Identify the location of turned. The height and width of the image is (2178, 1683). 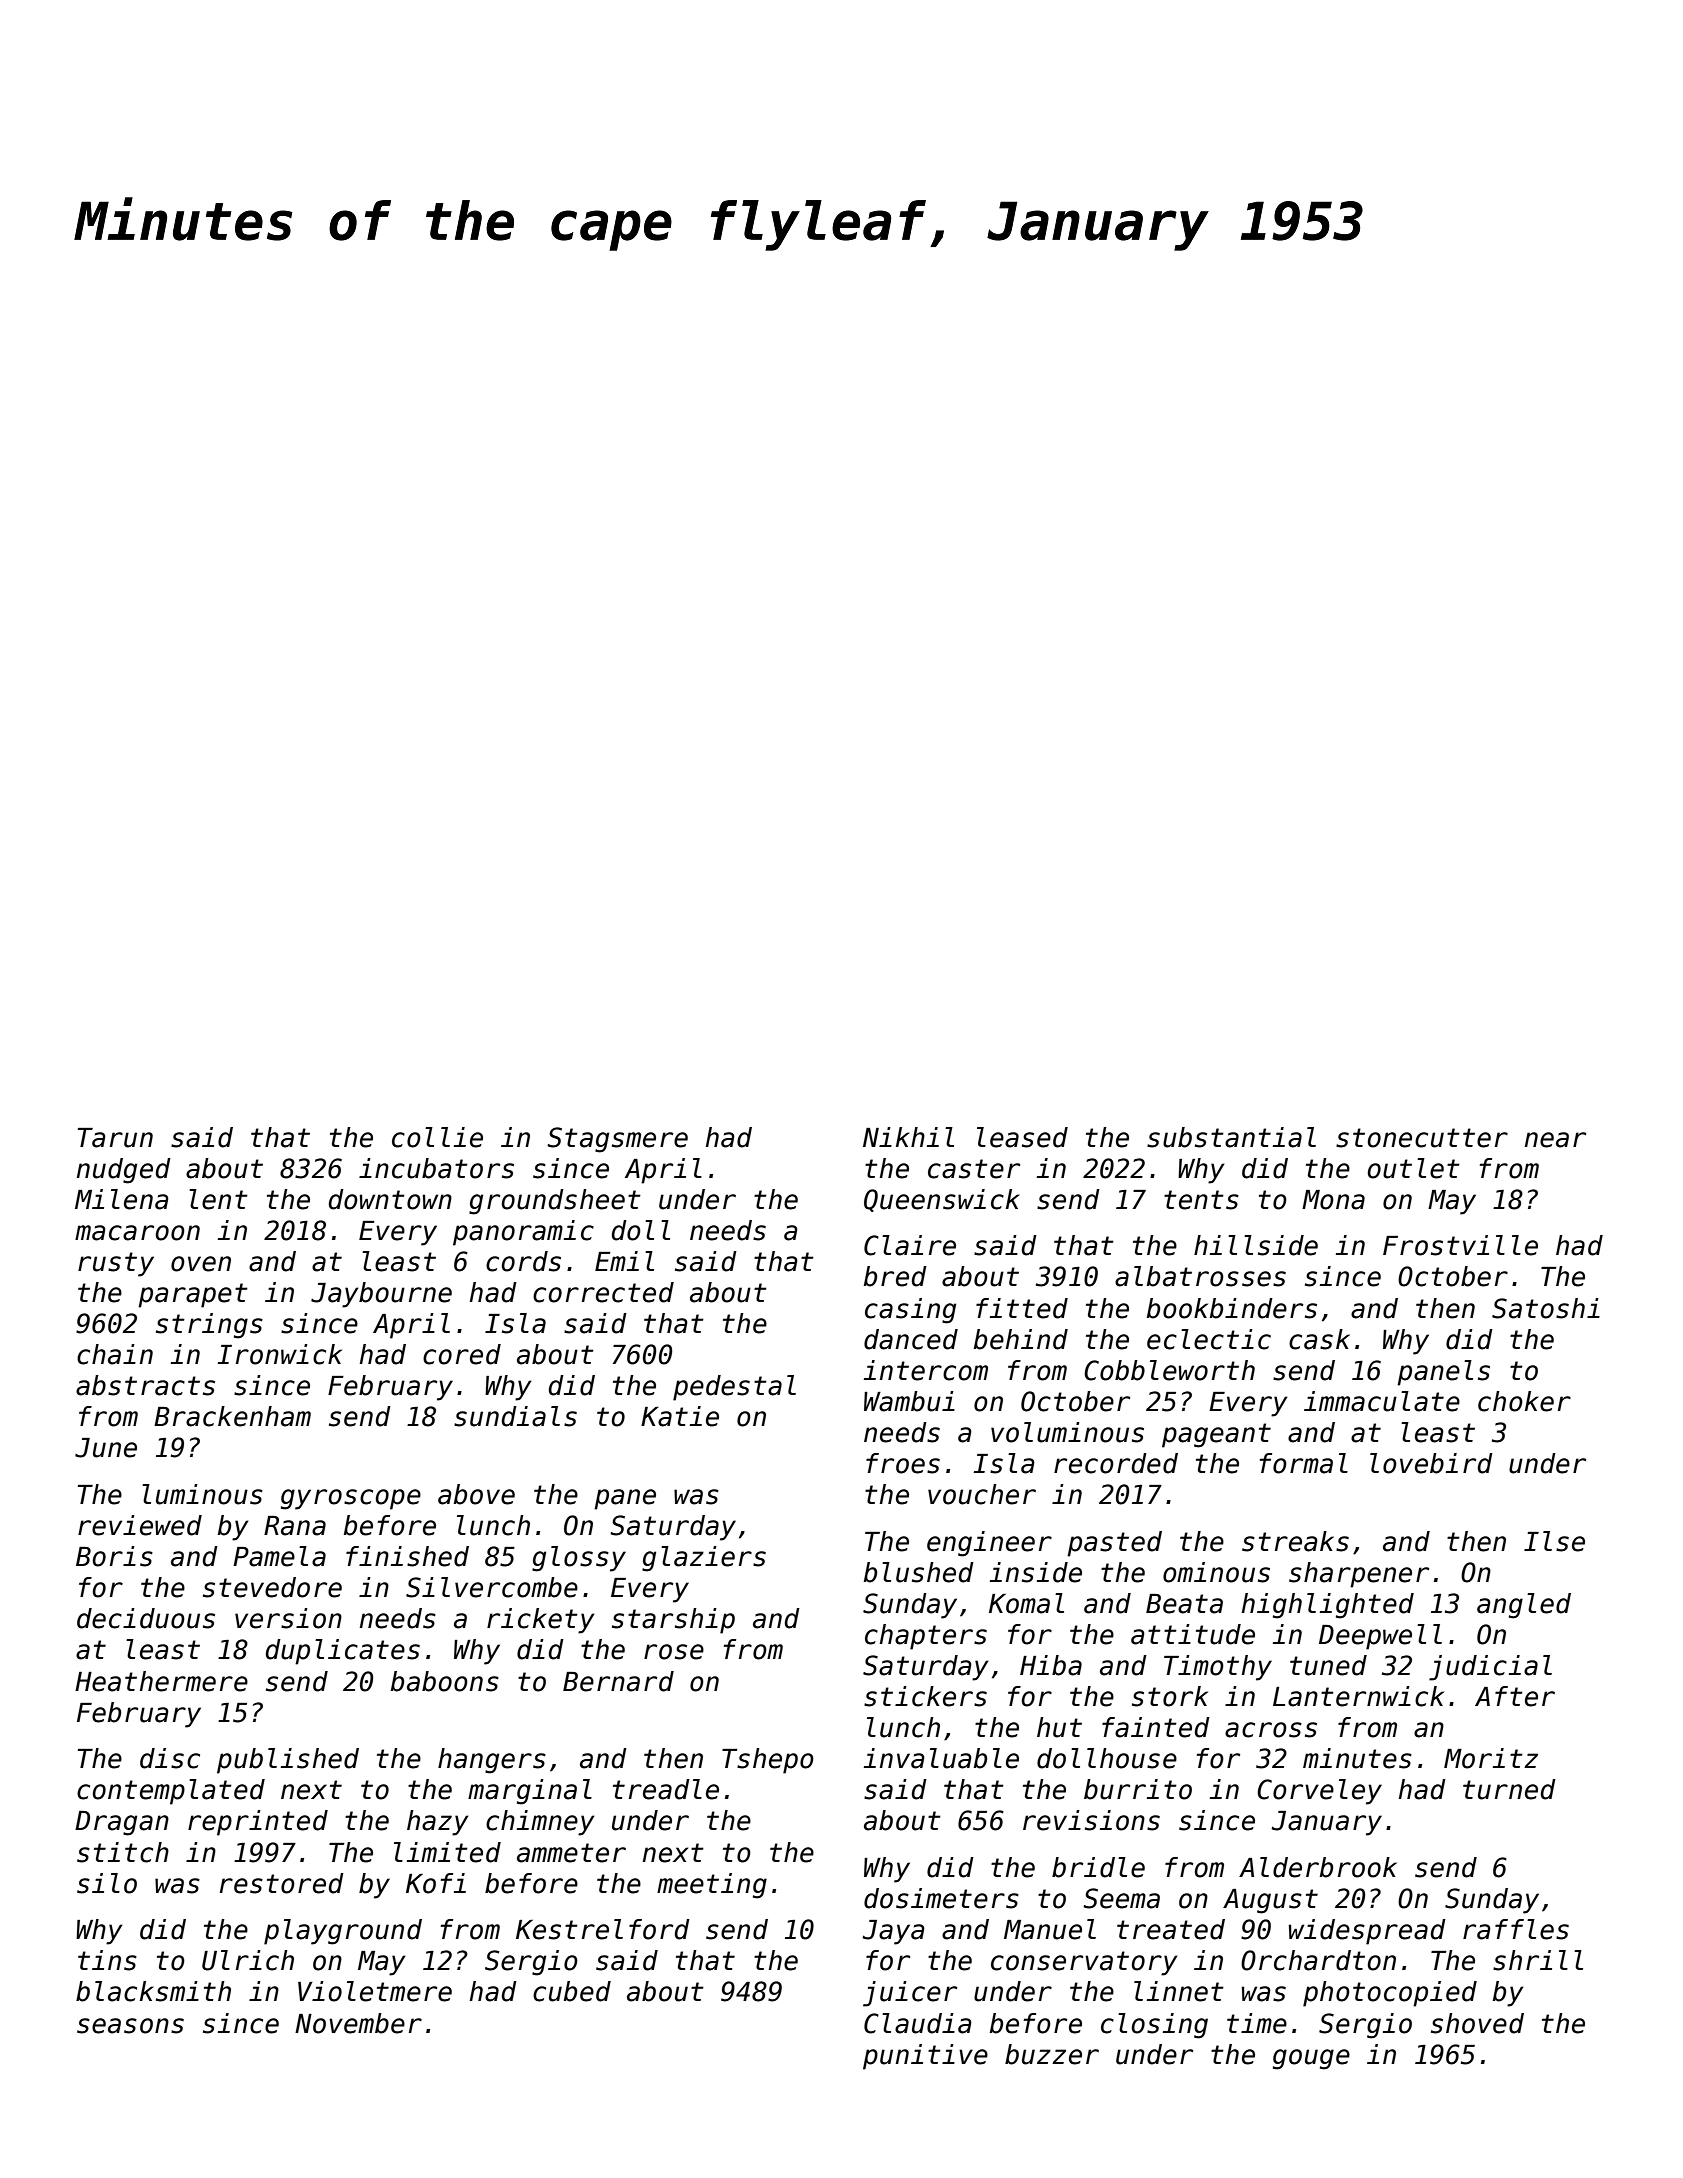
(1509, 1789).
